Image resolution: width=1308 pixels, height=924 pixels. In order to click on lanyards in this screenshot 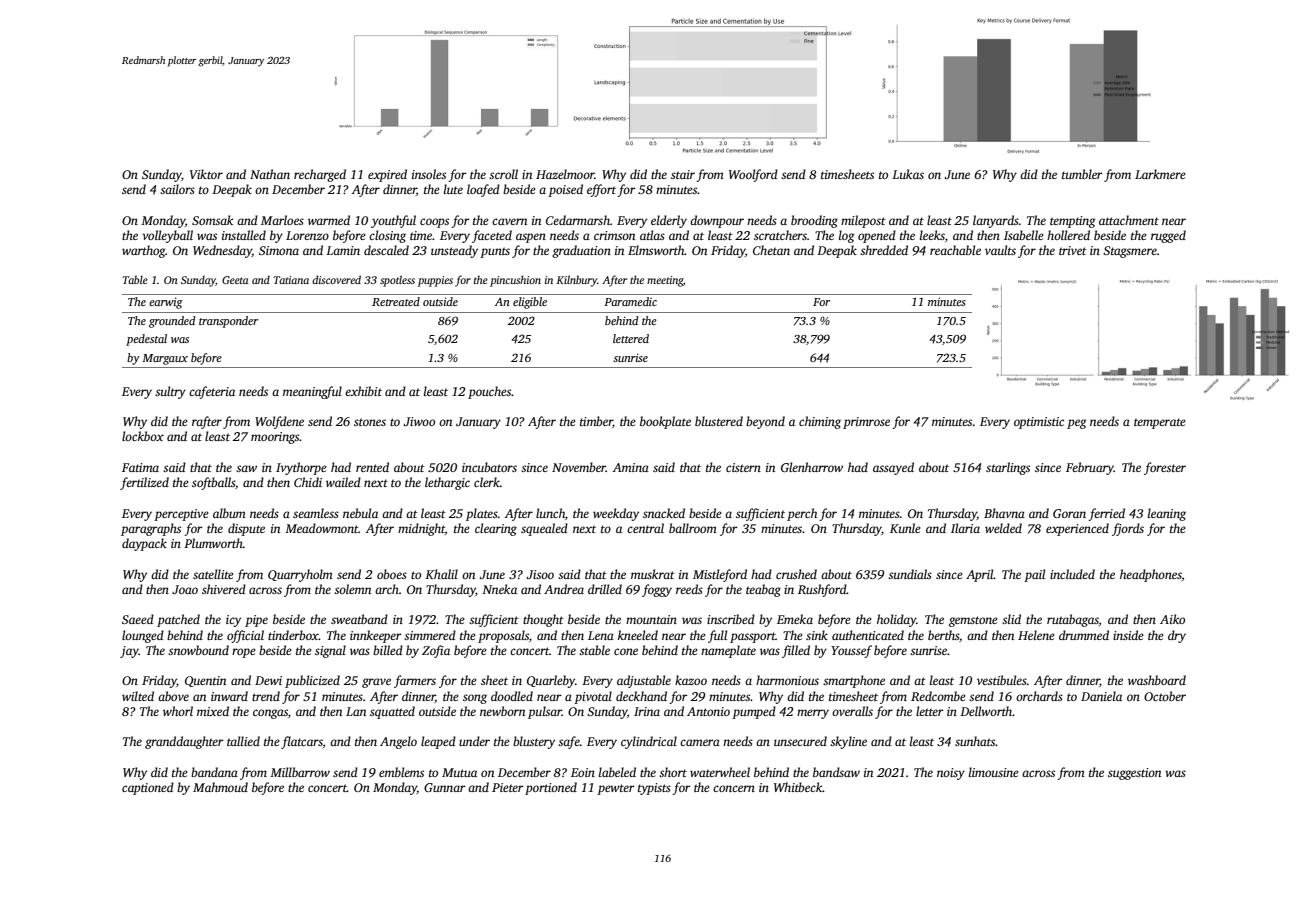, I will do `click(996, 221)`.
